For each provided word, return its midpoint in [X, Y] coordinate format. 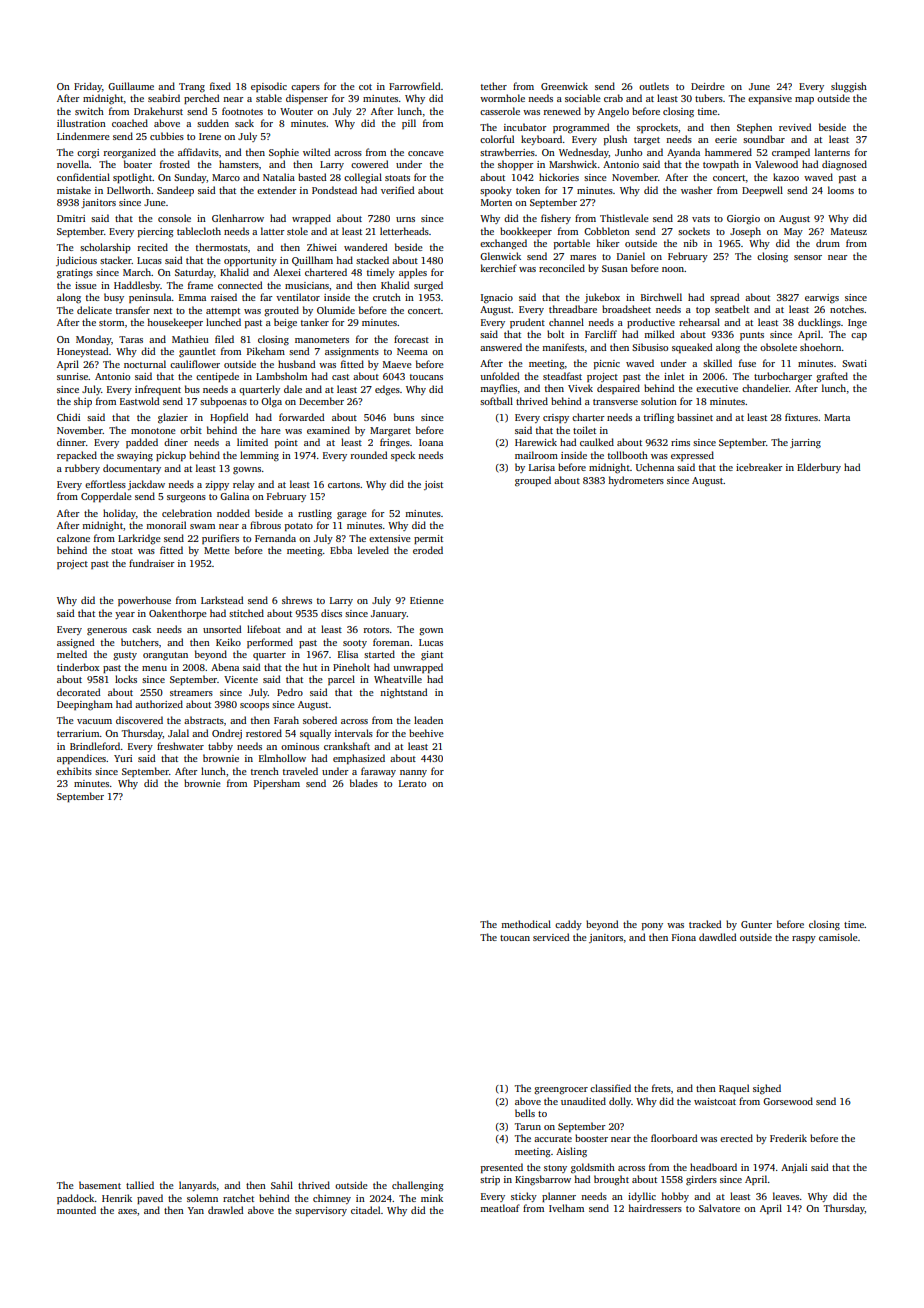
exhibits [74, 771]
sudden [213, 123]
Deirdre [708, 86]
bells [525, 1113]
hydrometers [636, 481]
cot [365, 87]
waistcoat [715, 1101]
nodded [233, 513]
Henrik [117, 1198]
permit [428, 539]
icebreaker [759, 467]
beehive [426, 733]
